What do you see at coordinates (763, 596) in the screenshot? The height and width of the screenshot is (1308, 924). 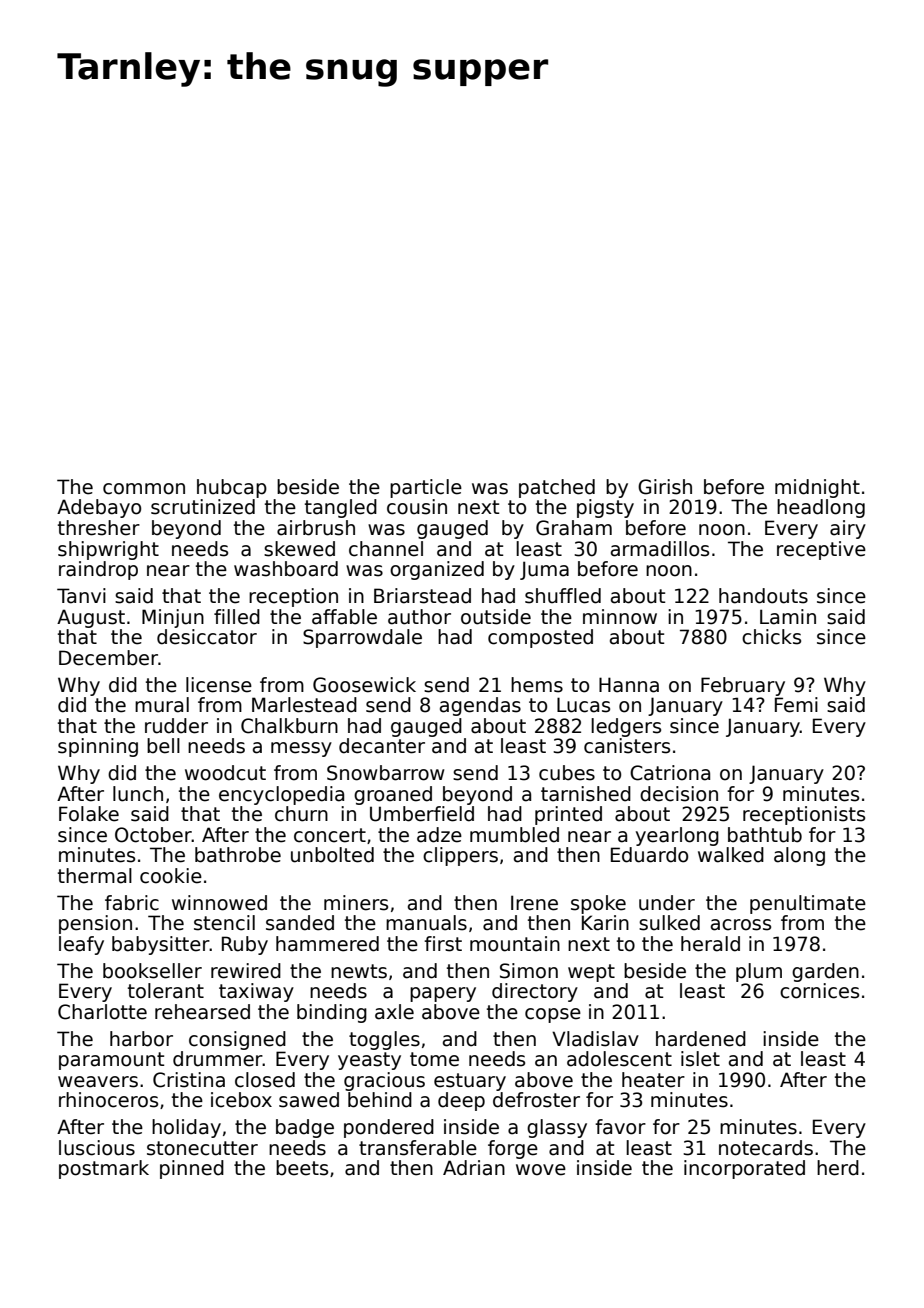 I see `handouts` at bounding box center [763, 596].
